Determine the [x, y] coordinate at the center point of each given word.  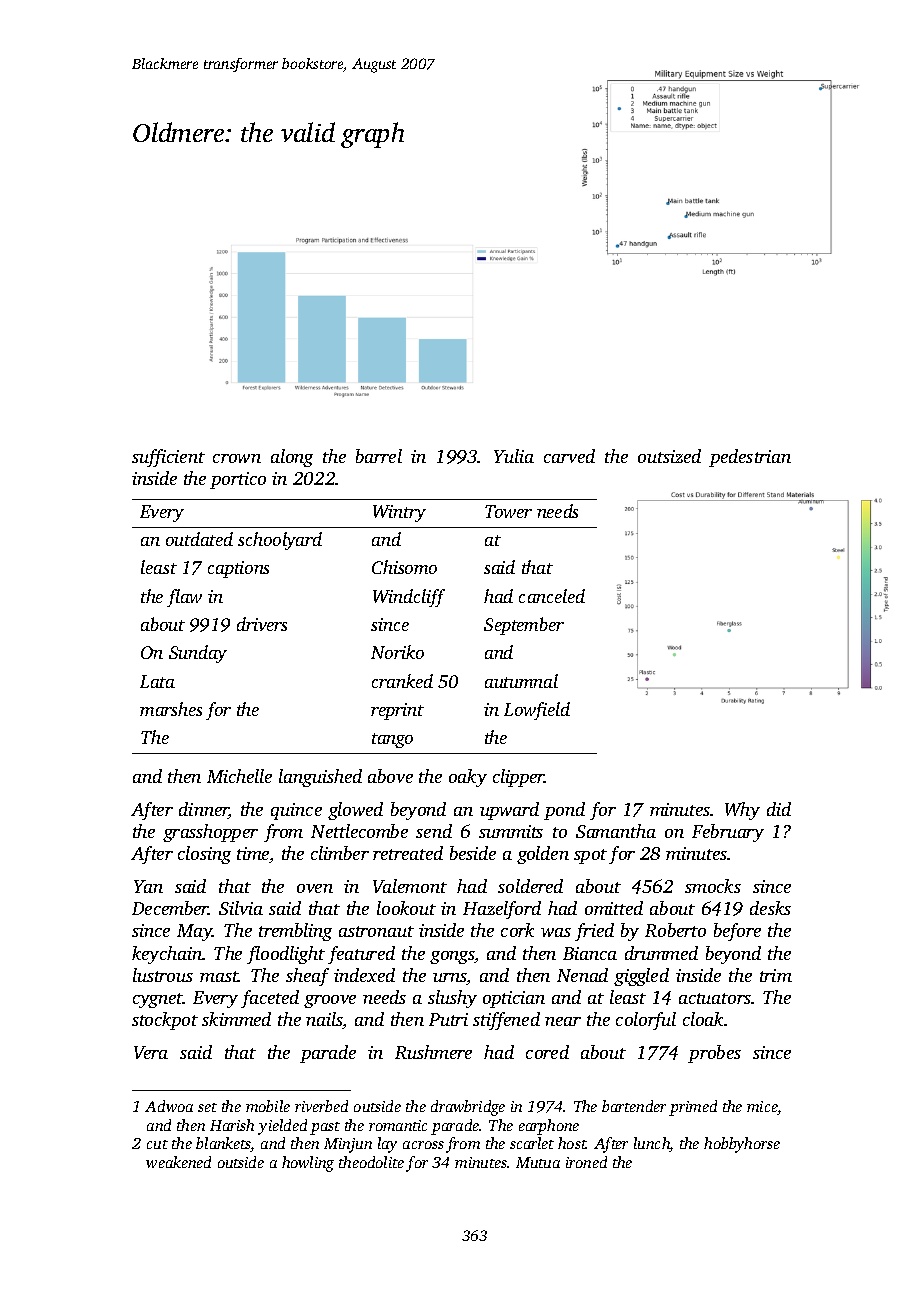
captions [238, 569]
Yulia [514, 456]
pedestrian [750, 458]
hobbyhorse [742, 1145]
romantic [398, 1125]
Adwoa [169, 1106]
